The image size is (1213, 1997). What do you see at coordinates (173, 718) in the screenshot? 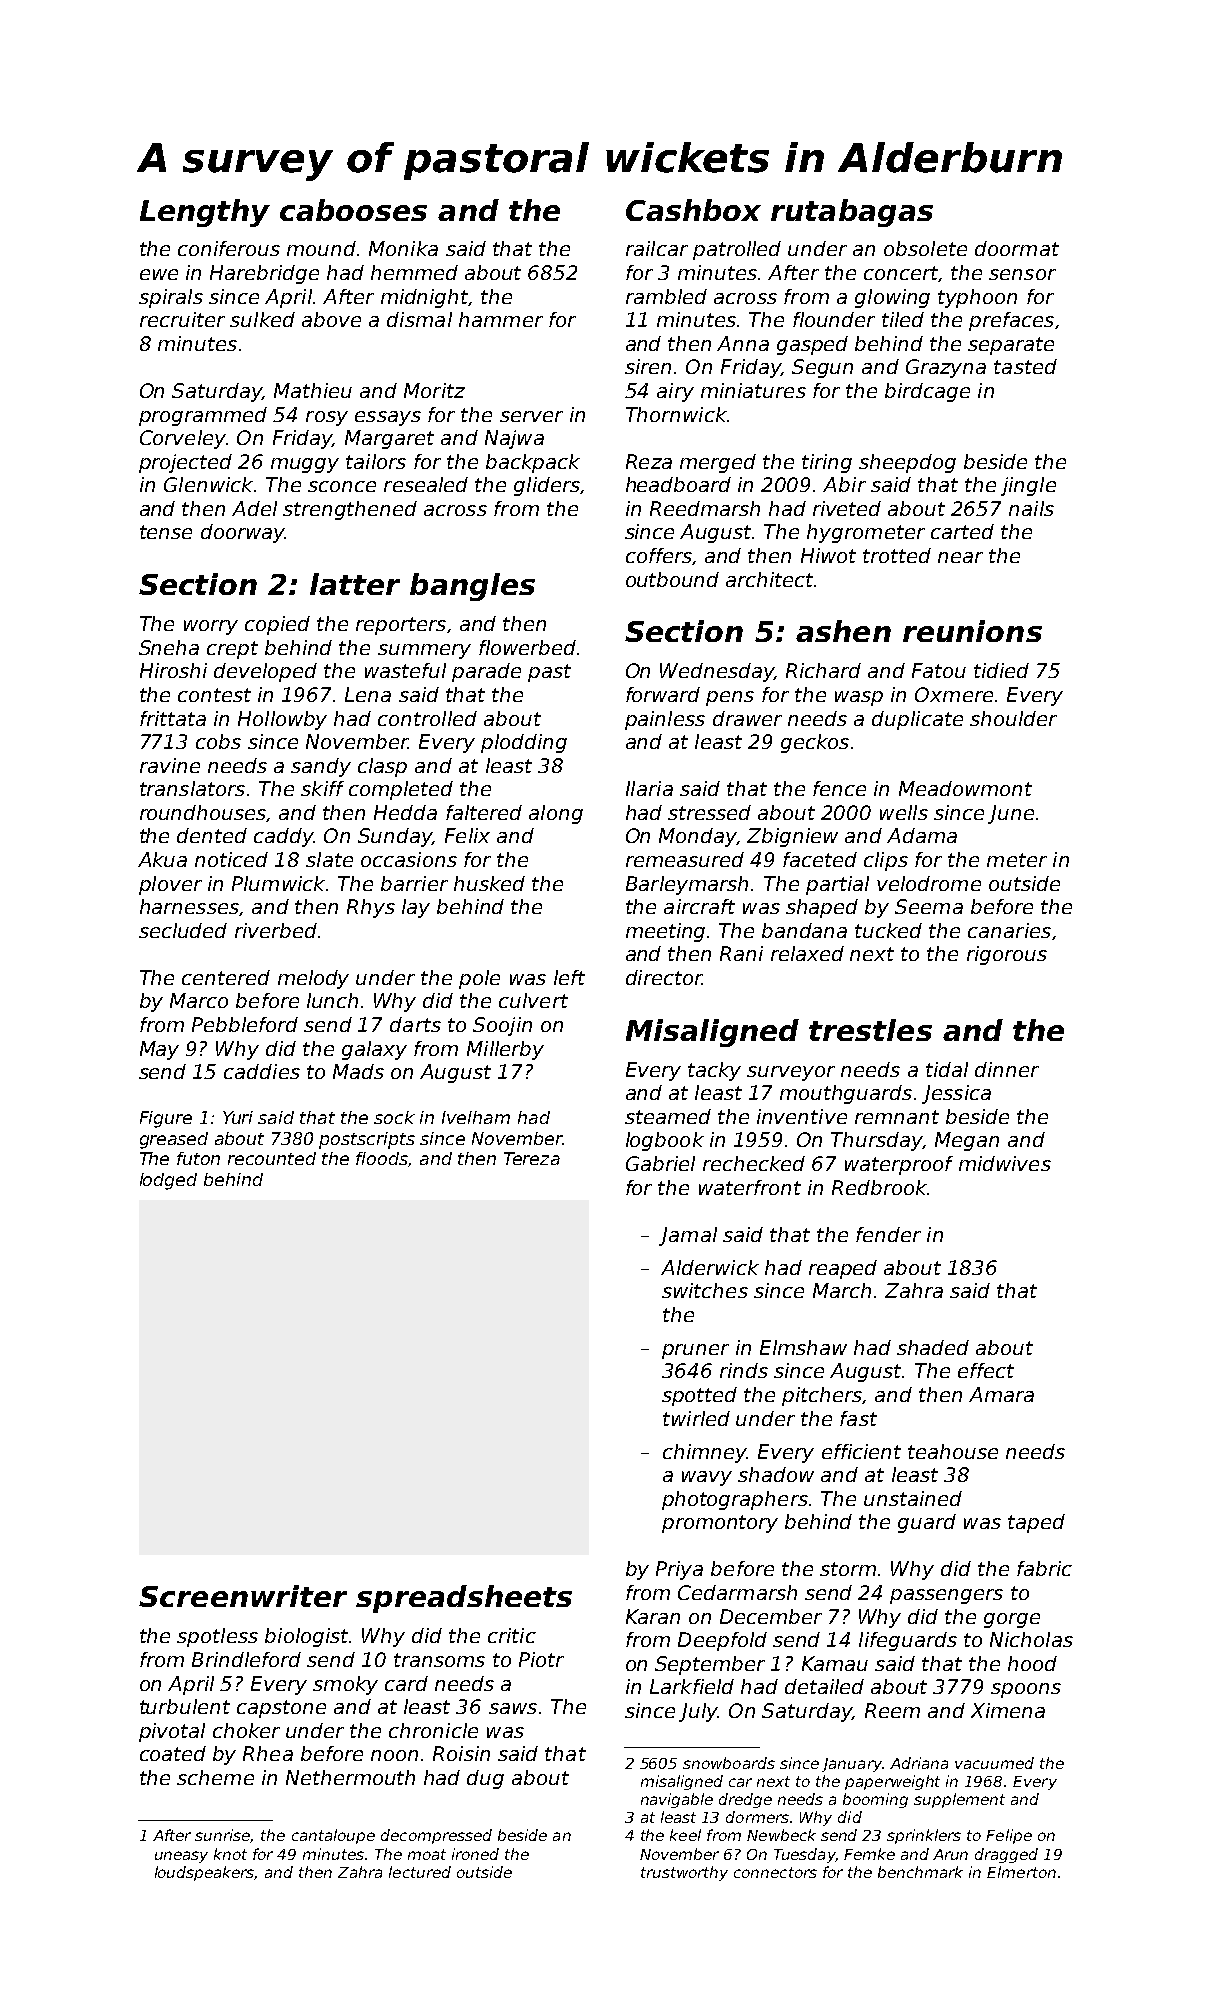
I see `frittata` at bounding box center [173, 718].
